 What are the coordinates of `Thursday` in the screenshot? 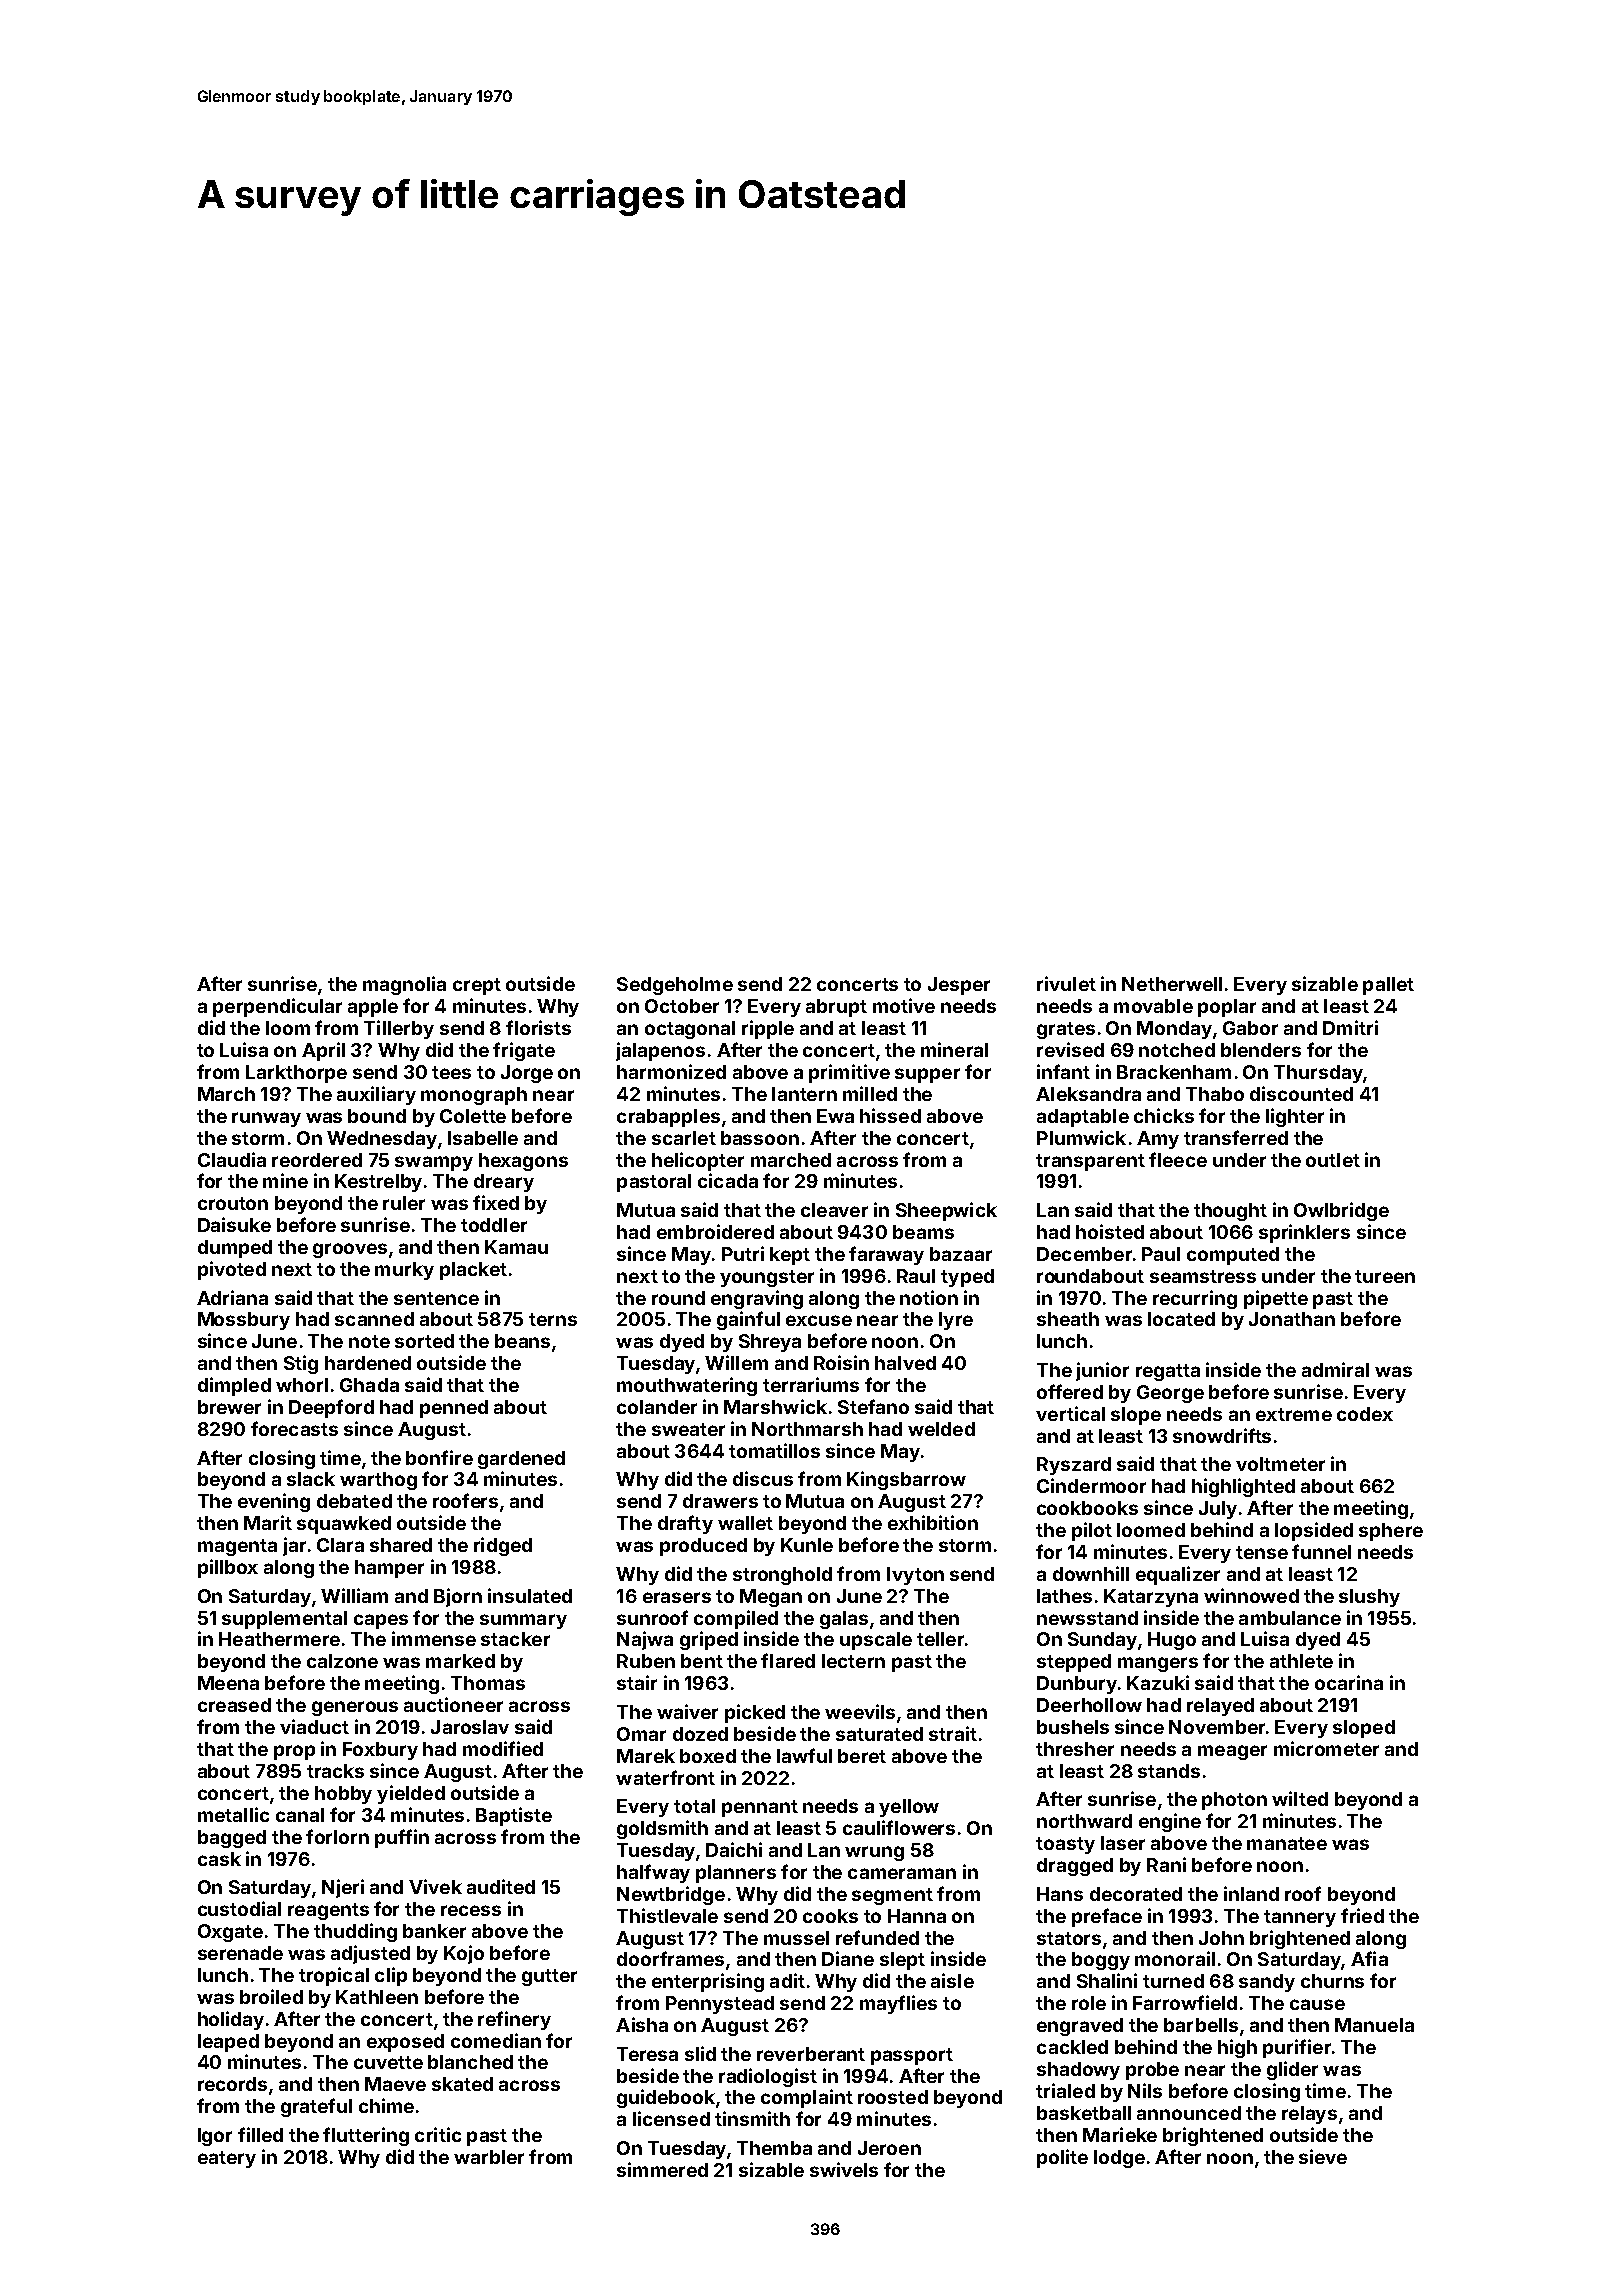 It's located at (1318, 1074).
